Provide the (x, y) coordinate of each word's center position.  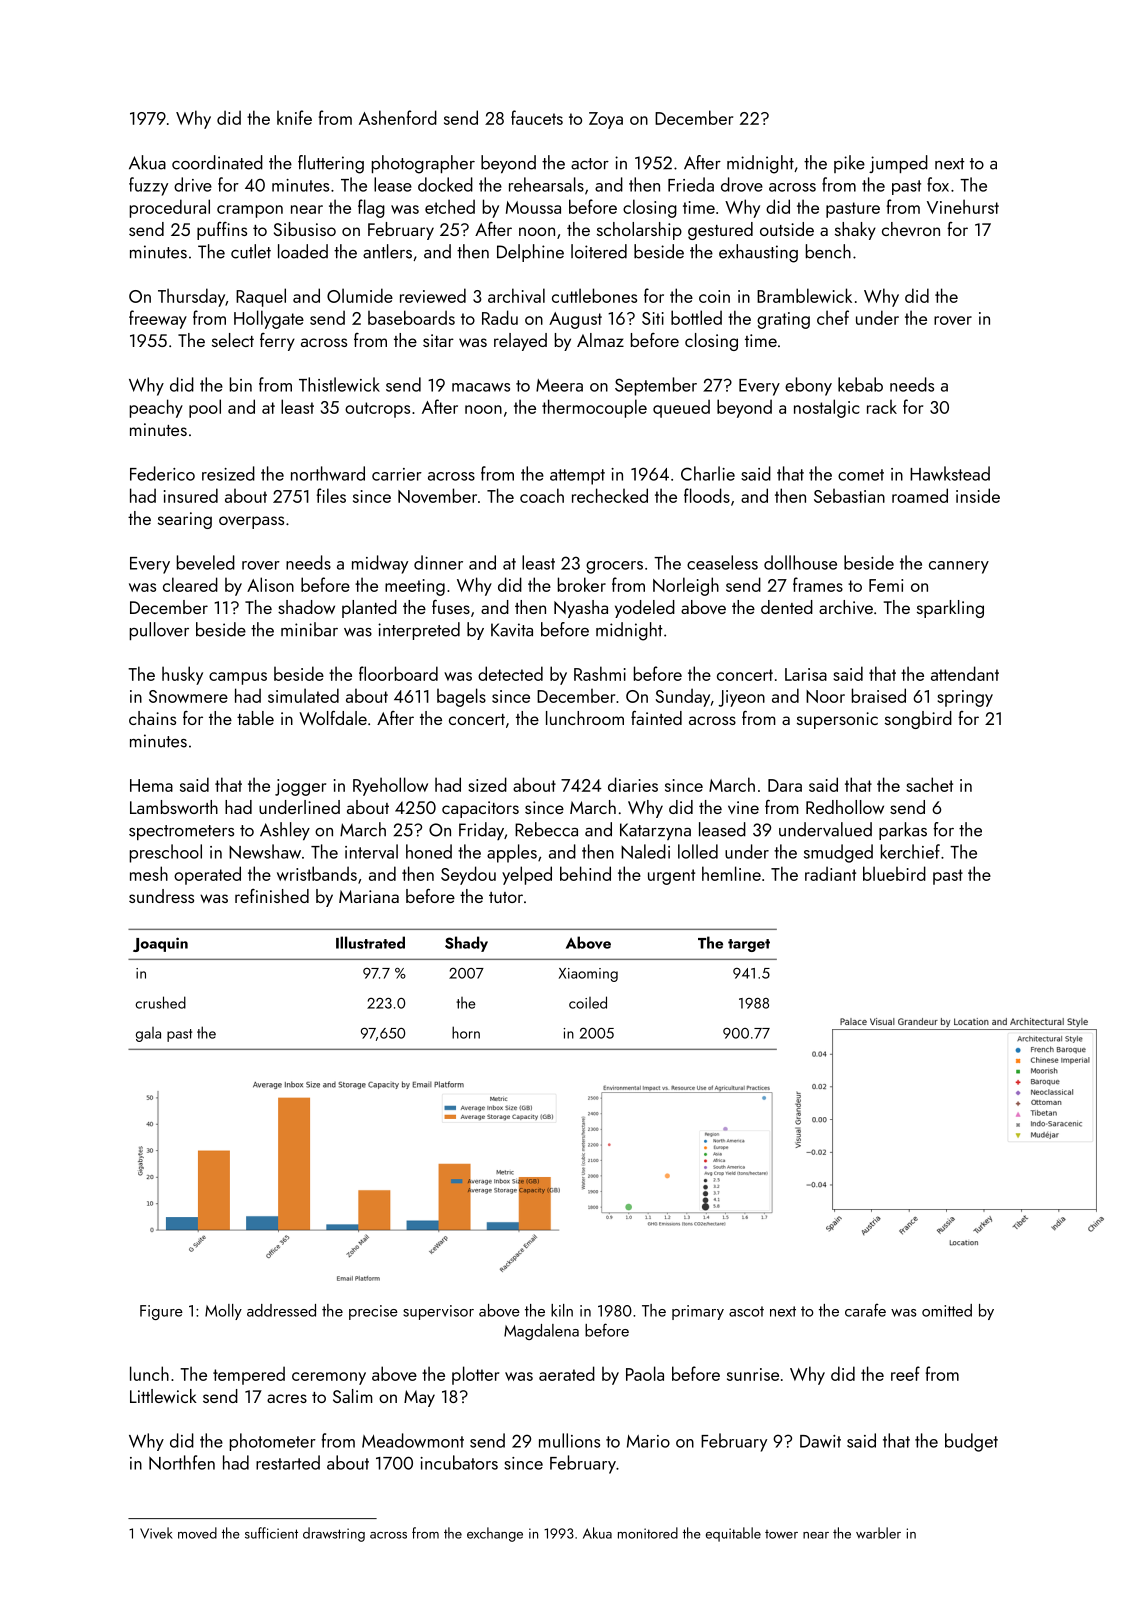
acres (287, 1398)
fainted (656, 718)
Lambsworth (174, 807)
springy (965, 698)
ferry (277, 342)
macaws (481, 387)
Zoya (606, 120)
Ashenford (398, 117)
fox (938, 184)
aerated (567, 1373)
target (749, 945)
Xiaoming (588, 975)
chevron (911, 229)
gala (148, 1034)
